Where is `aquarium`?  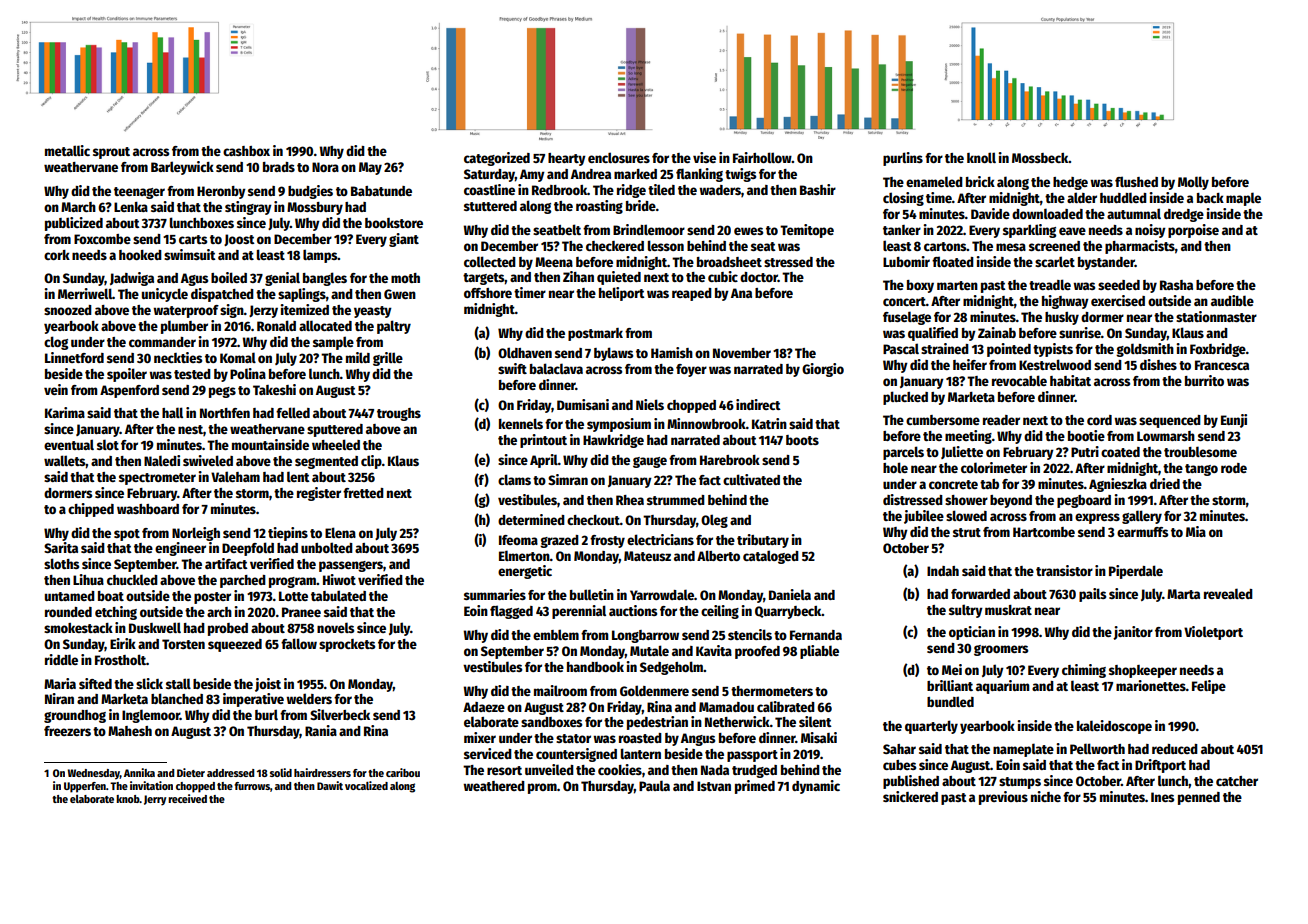 aquarium is located at coordinates (1002, 687).
